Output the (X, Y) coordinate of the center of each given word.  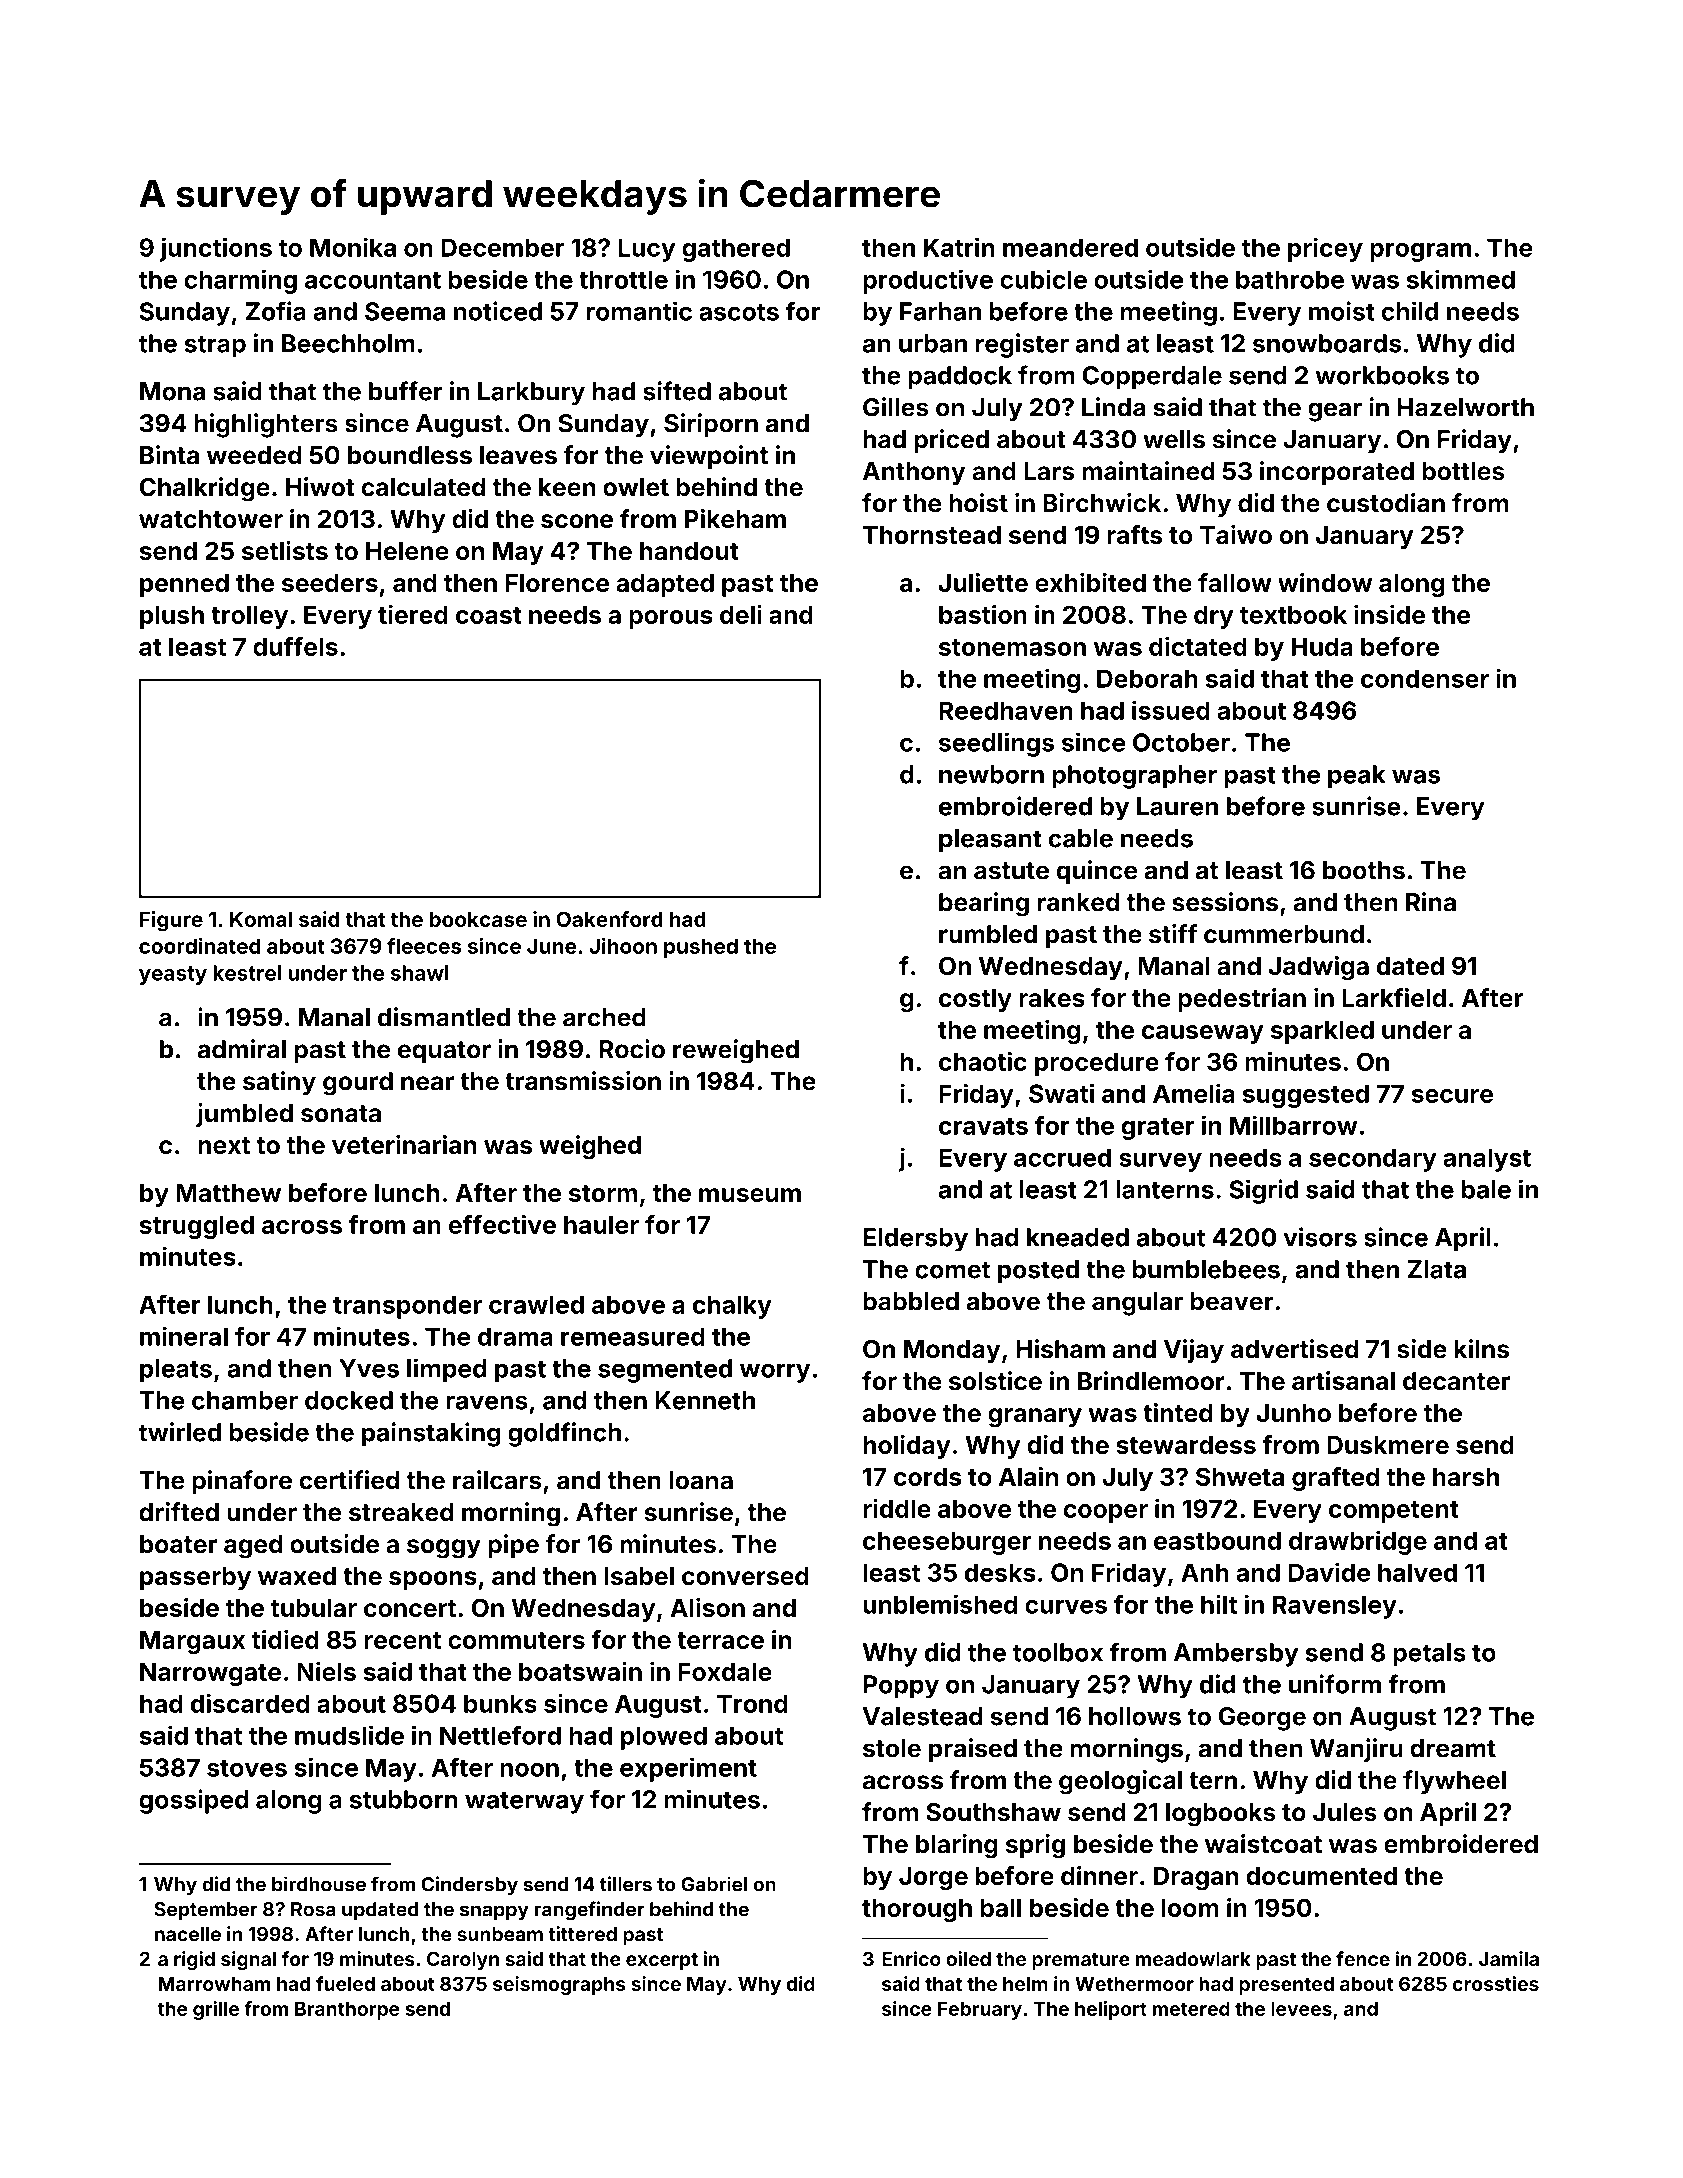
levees (1301, 2008)
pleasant (990, 841)
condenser (1425, 678)
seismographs (559, 1985)
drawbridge (1358, 1542)
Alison (707, 1607)
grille (216, 2010)
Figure (171, 921)
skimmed (1461, 279)
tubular (314, 1607)
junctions (216, 249)
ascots (739, 312)
